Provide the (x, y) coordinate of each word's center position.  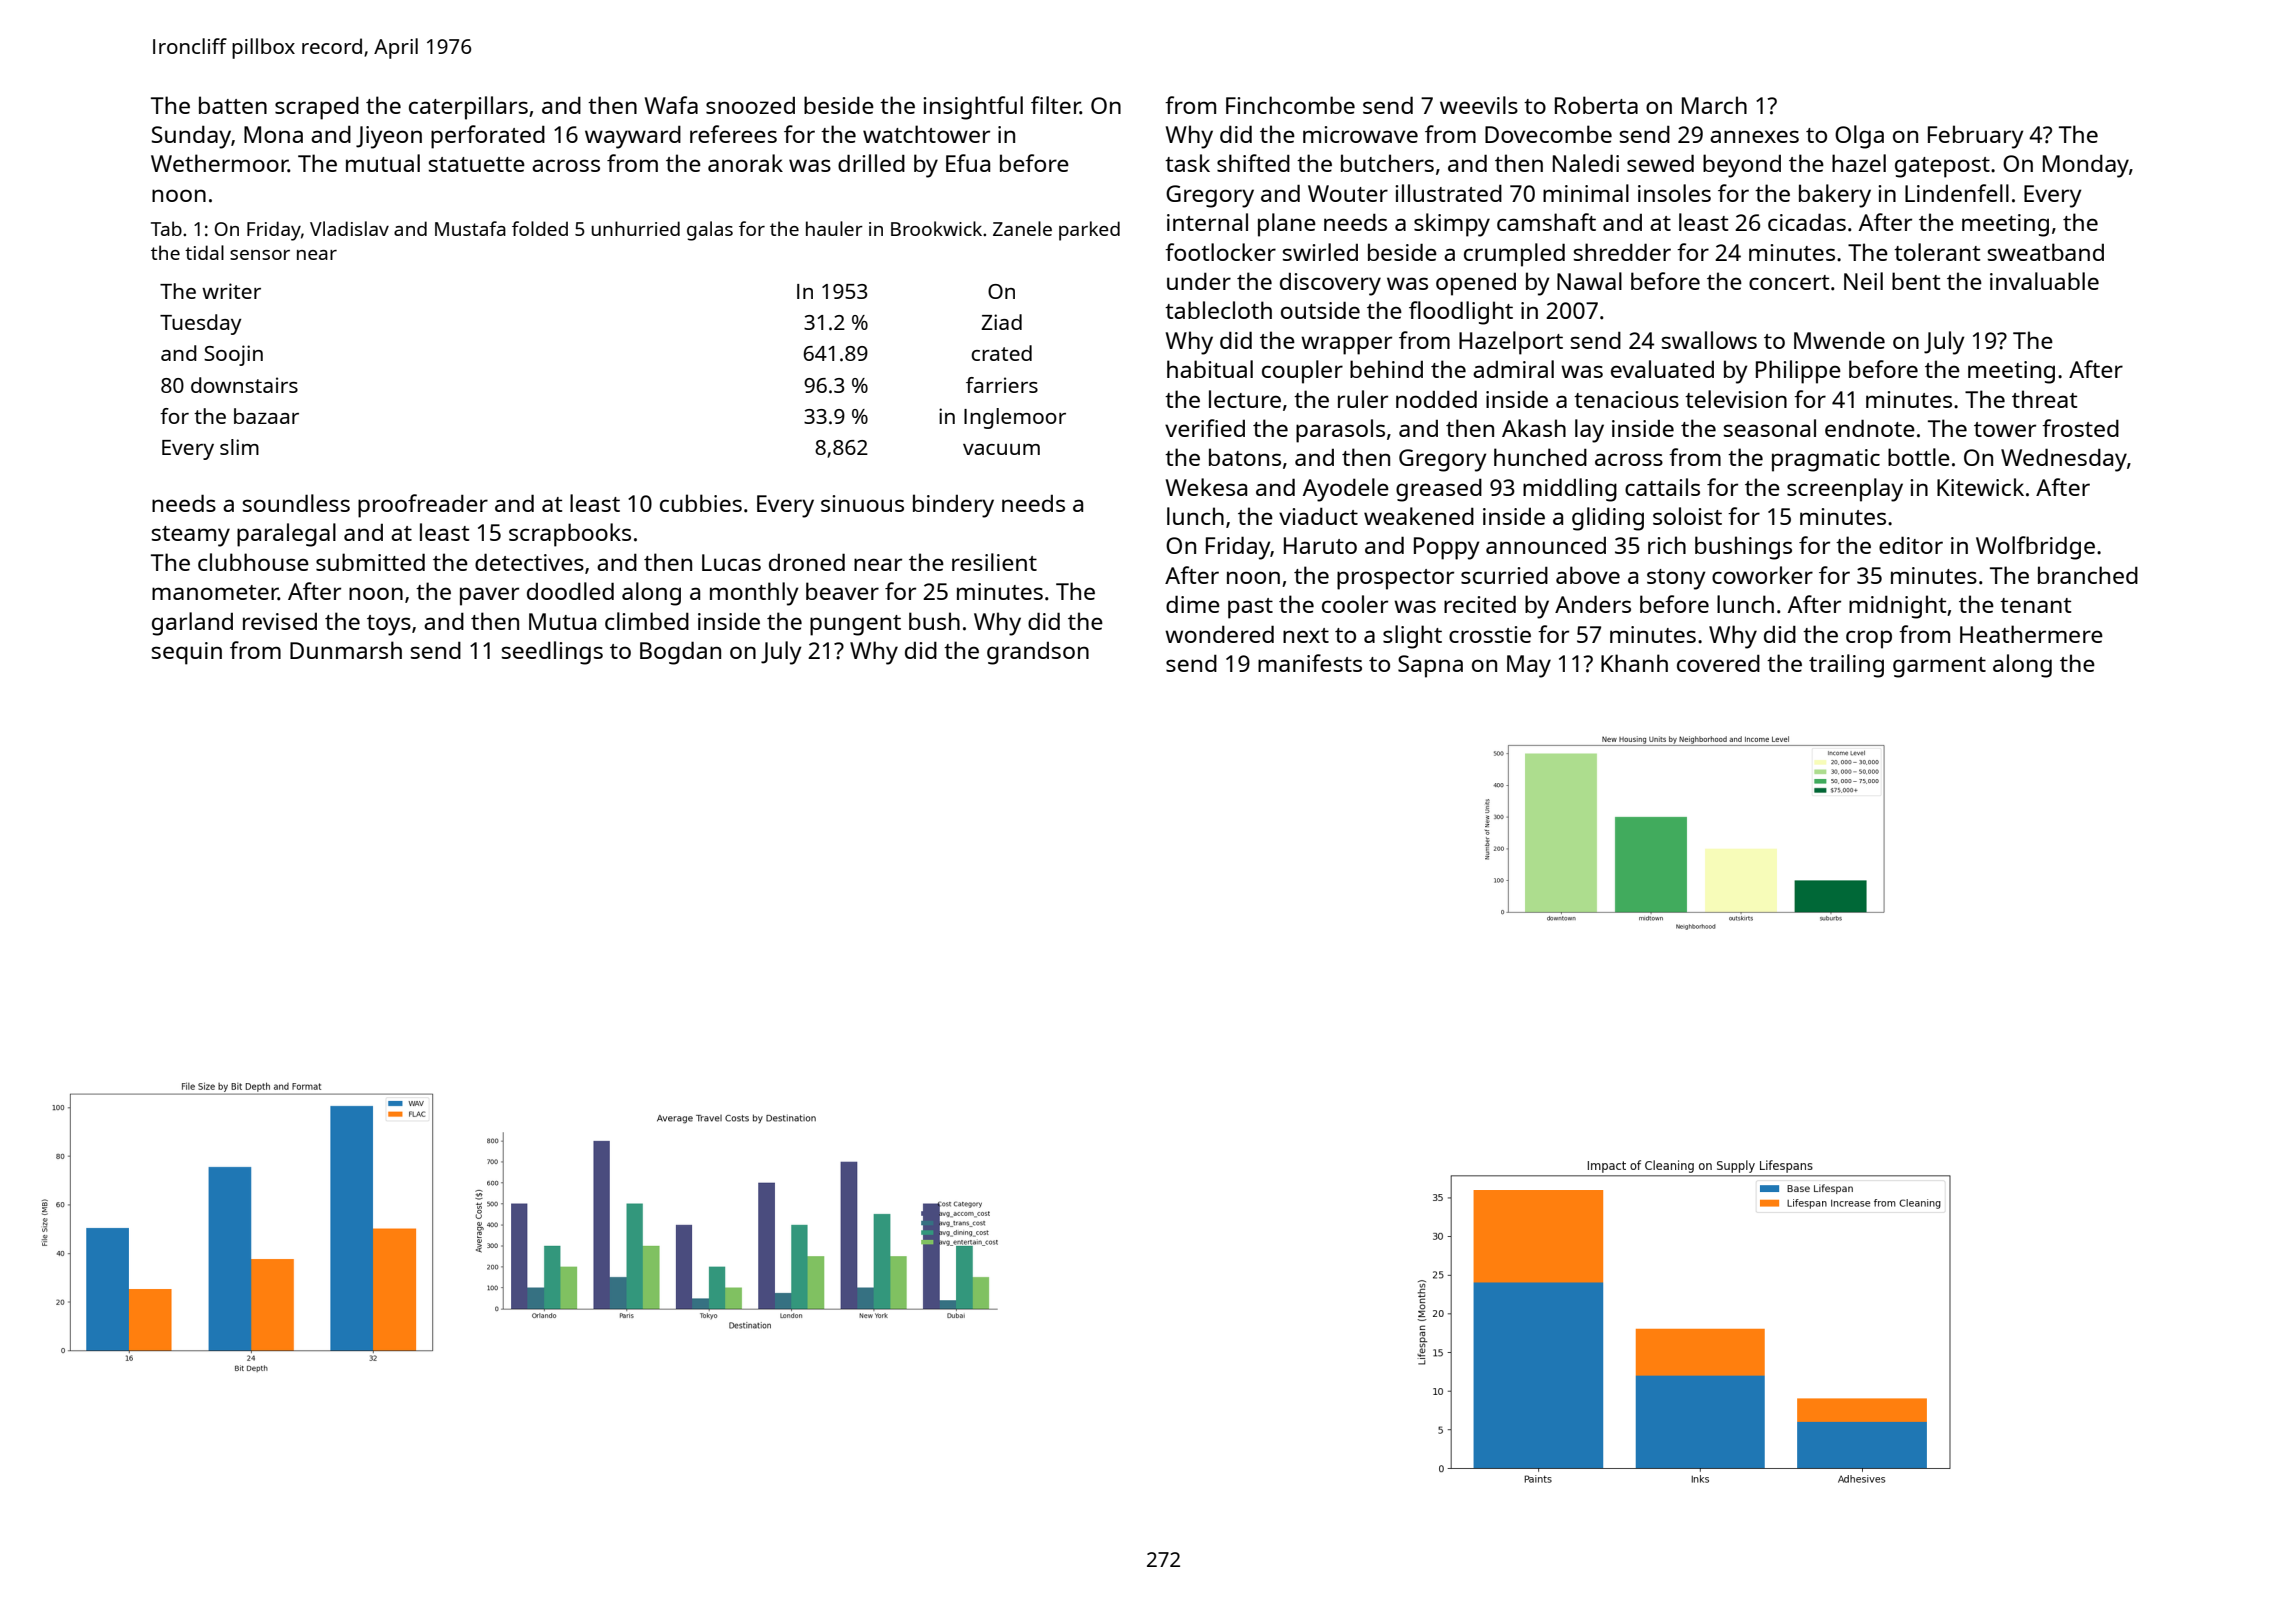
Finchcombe (1290, 105)
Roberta (1596, 105)
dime (1193, 604)
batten (233, 105)
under (1199, 281)
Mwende (1839, 340)
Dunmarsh (346, 650)
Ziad (1001, 322)
